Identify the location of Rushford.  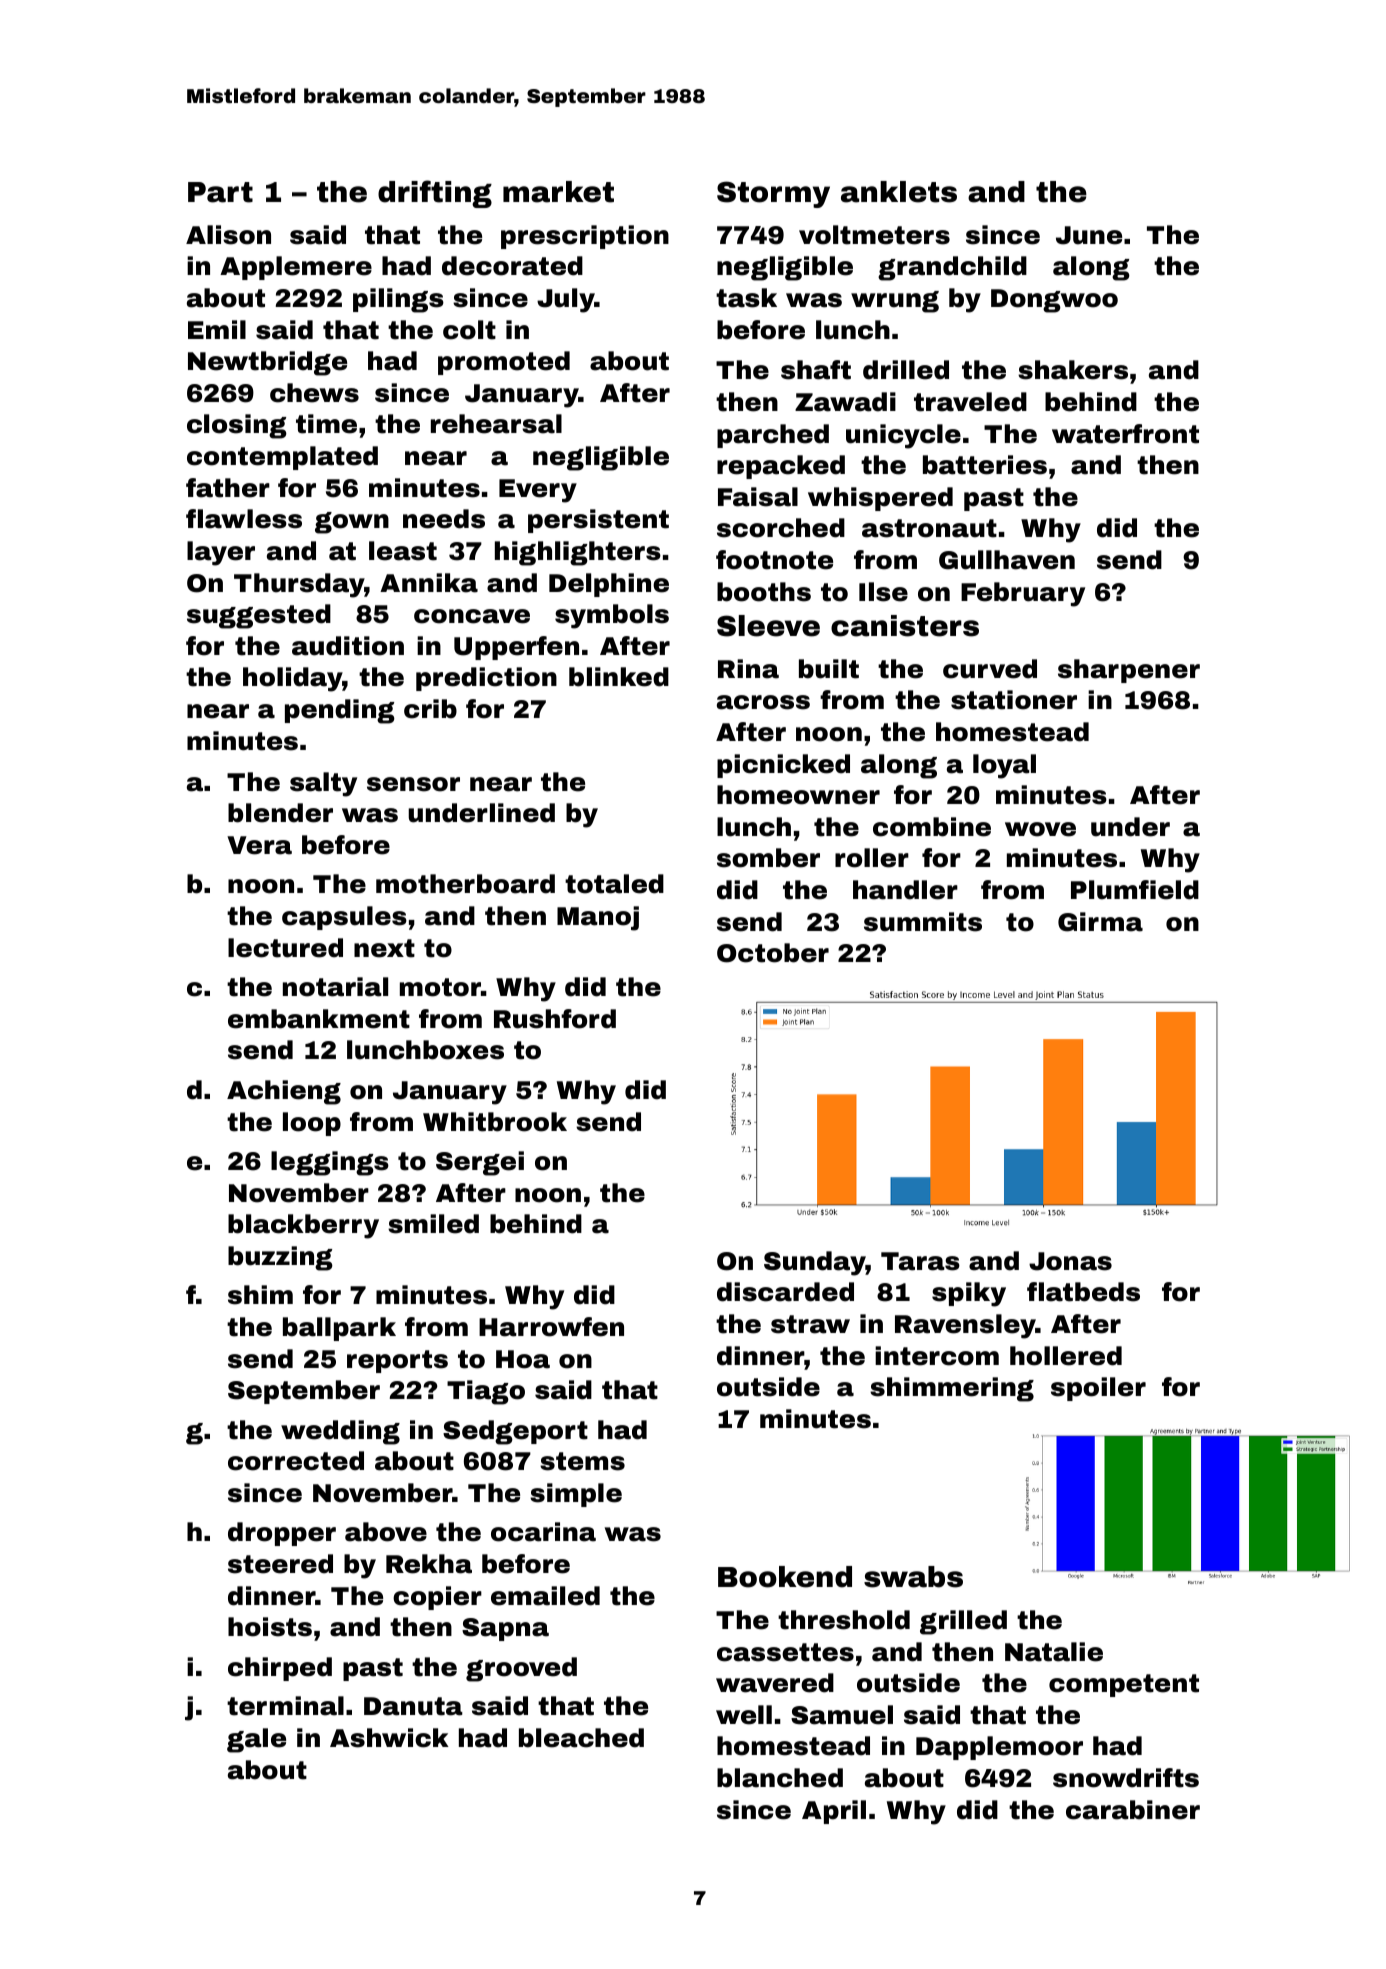
(555, 1019).
